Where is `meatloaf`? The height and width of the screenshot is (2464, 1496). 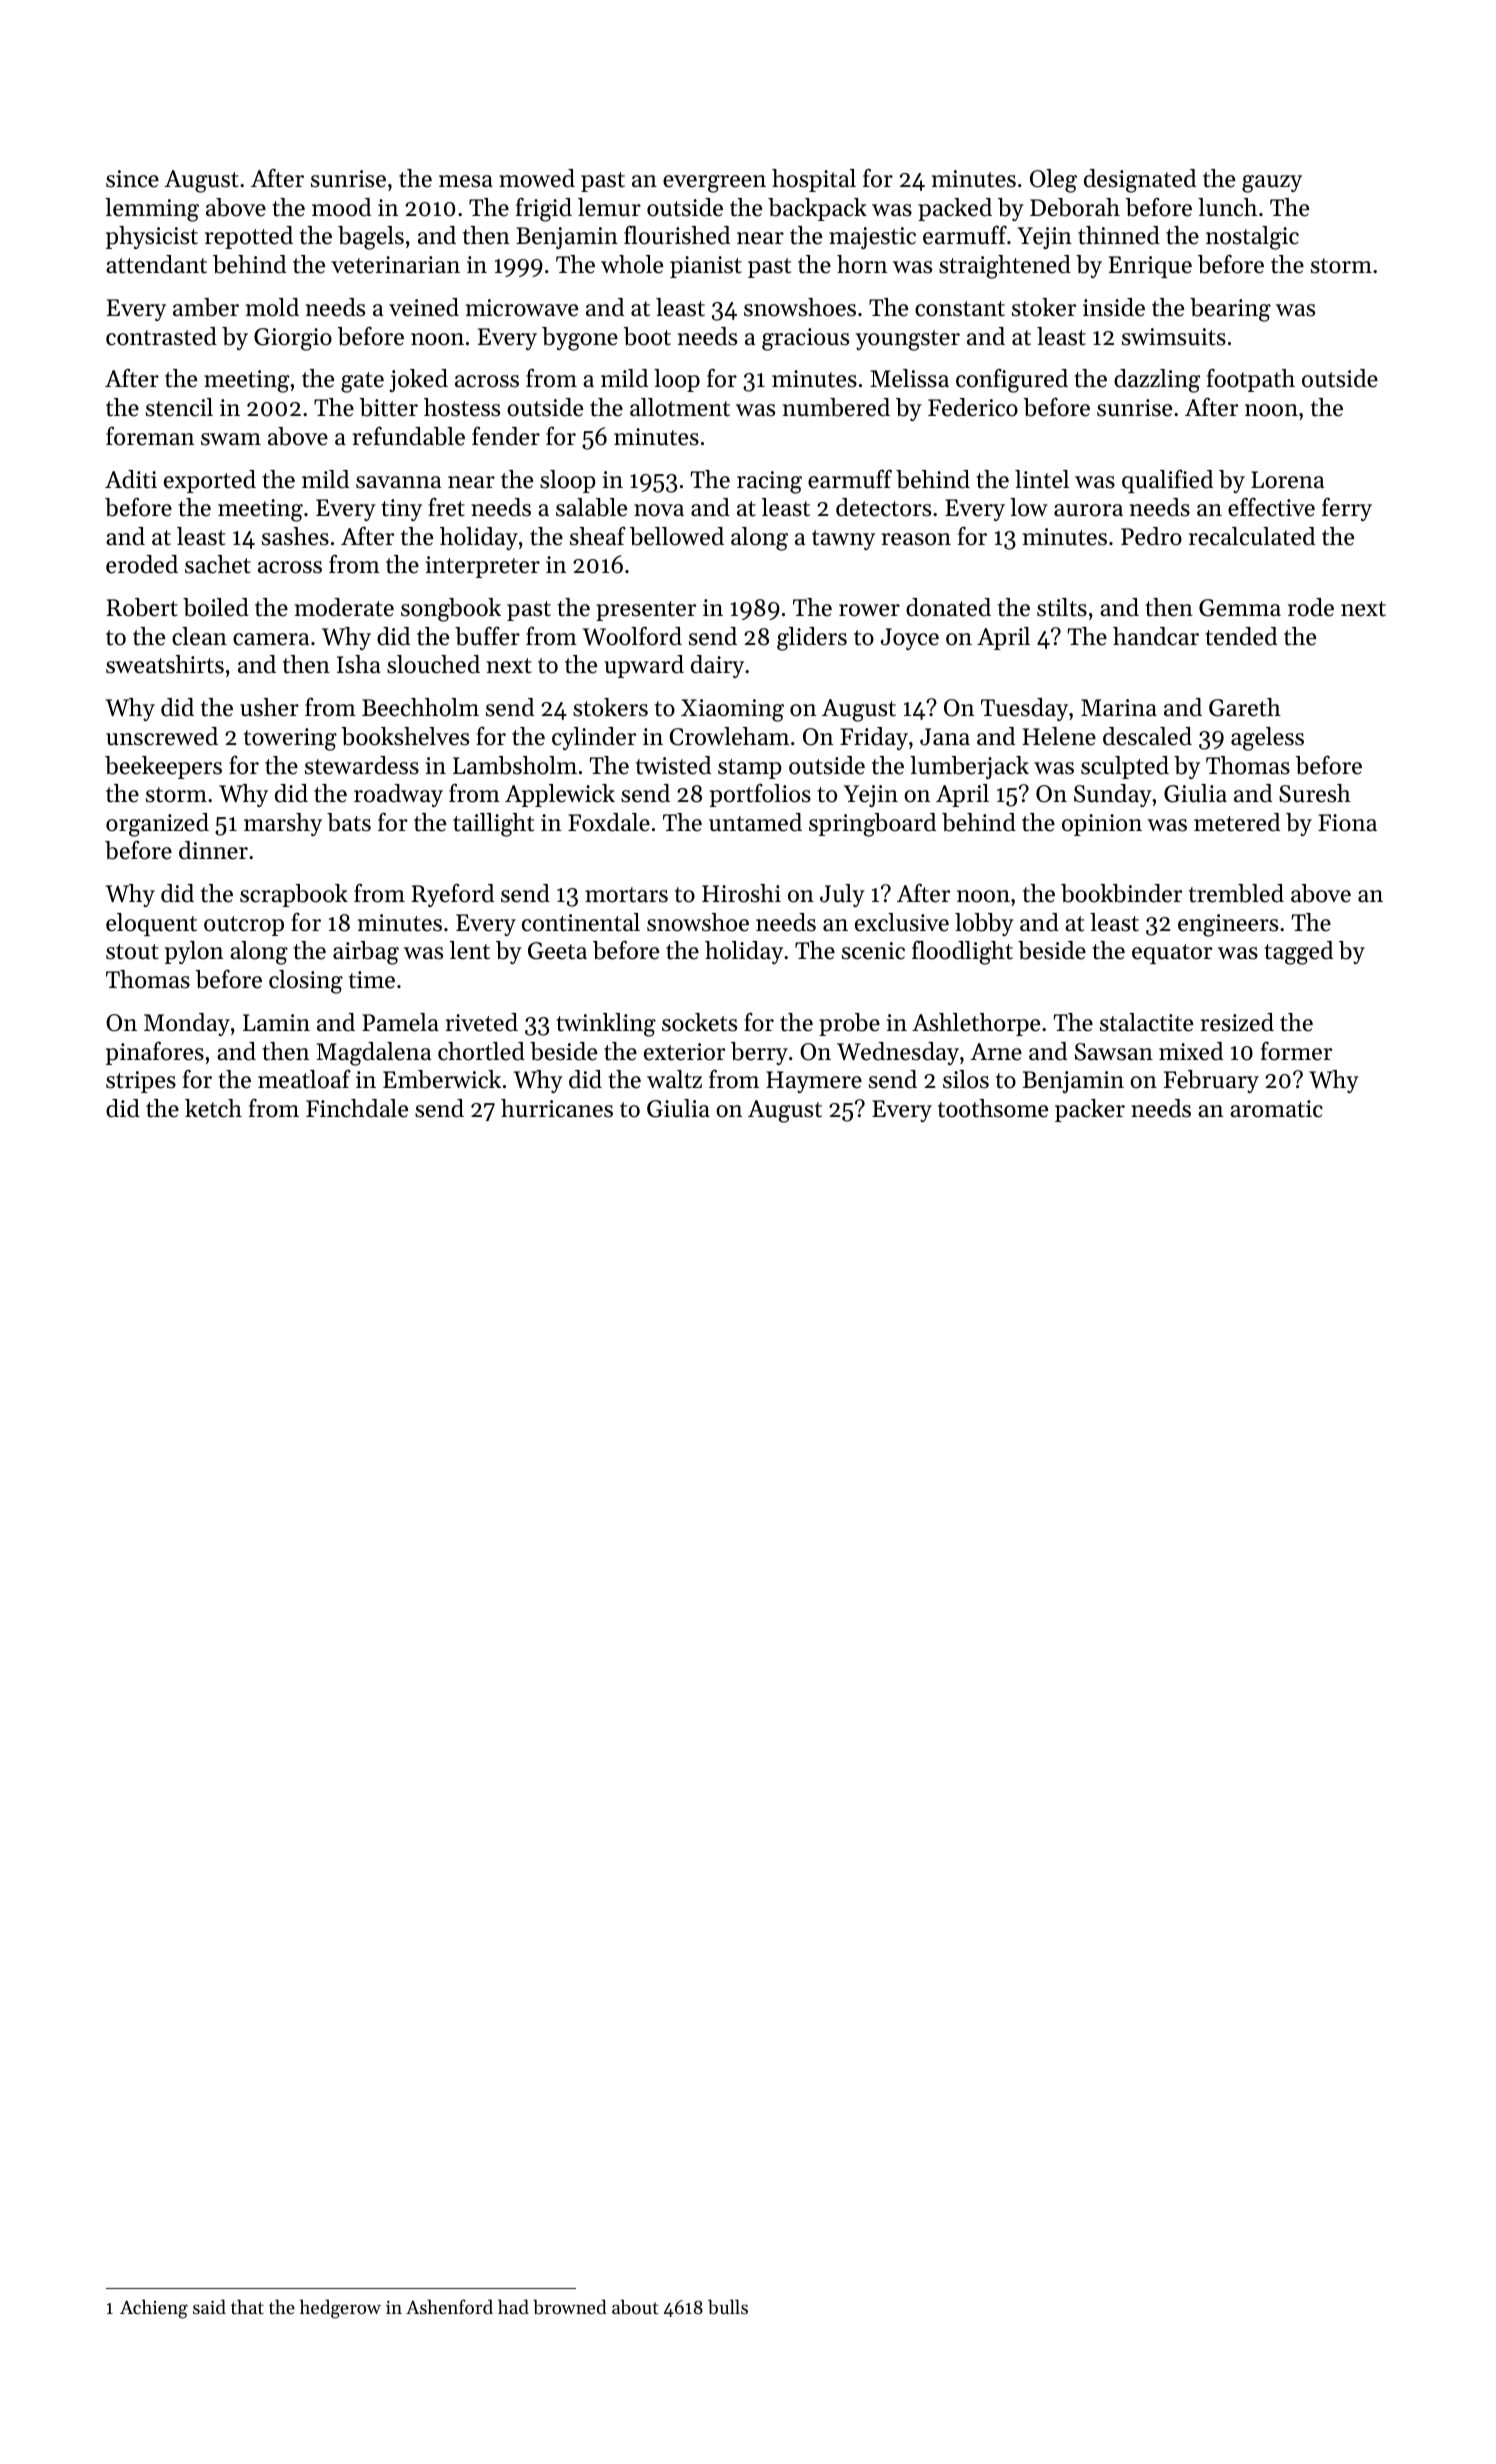
meatloaf is located at coordinates (304, 1079).
